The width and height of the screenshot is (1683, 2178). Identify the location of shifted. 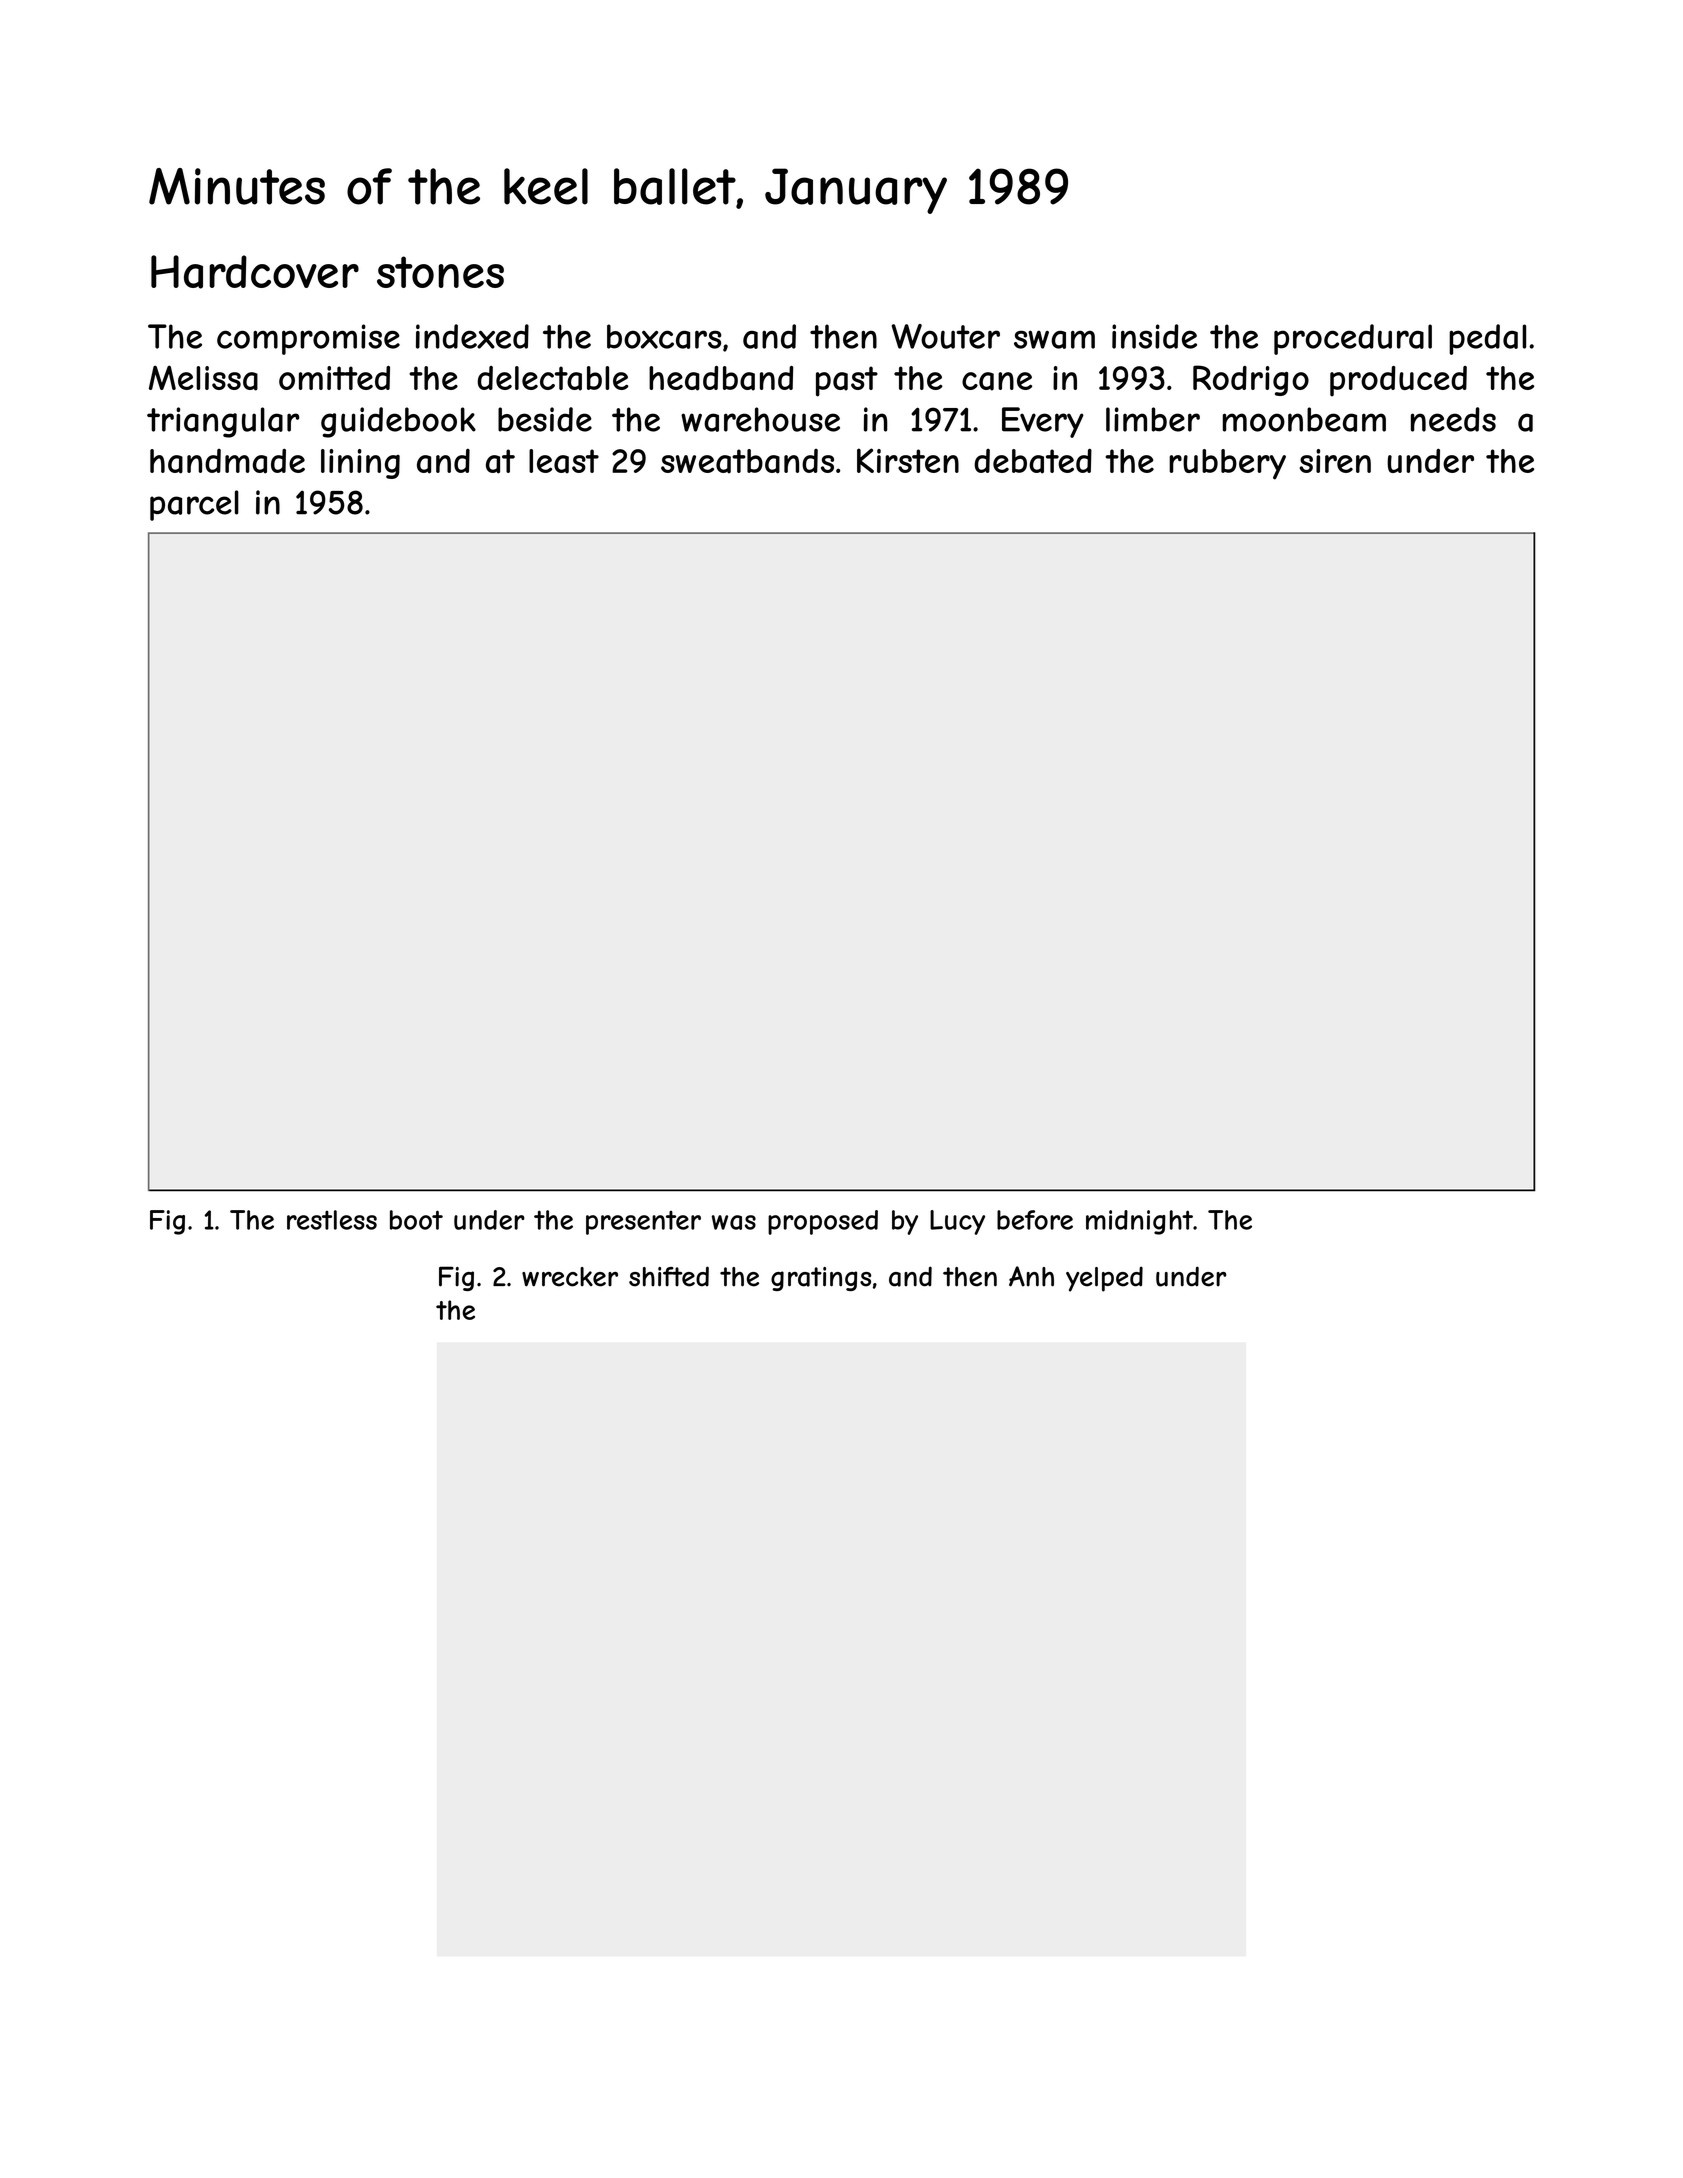
(669, 1276).
